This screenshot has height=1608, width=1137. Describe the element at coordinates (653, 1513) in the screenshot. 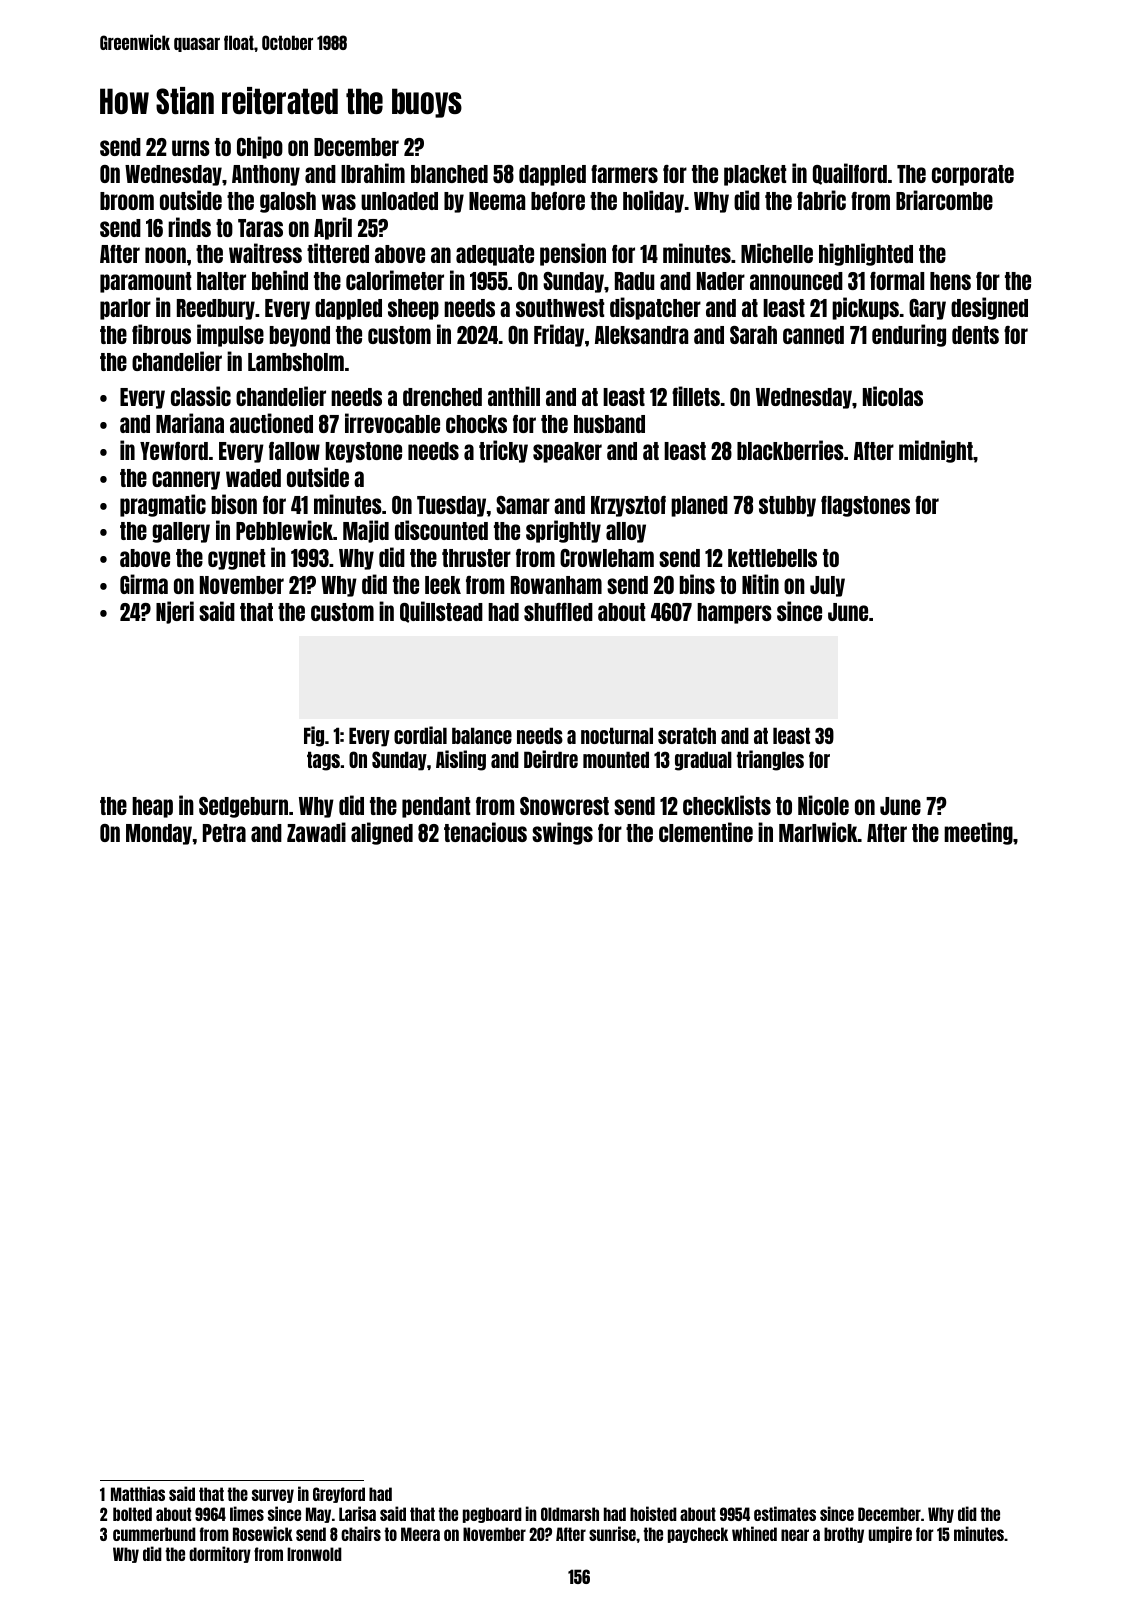

I see `hoisted` at that location.
